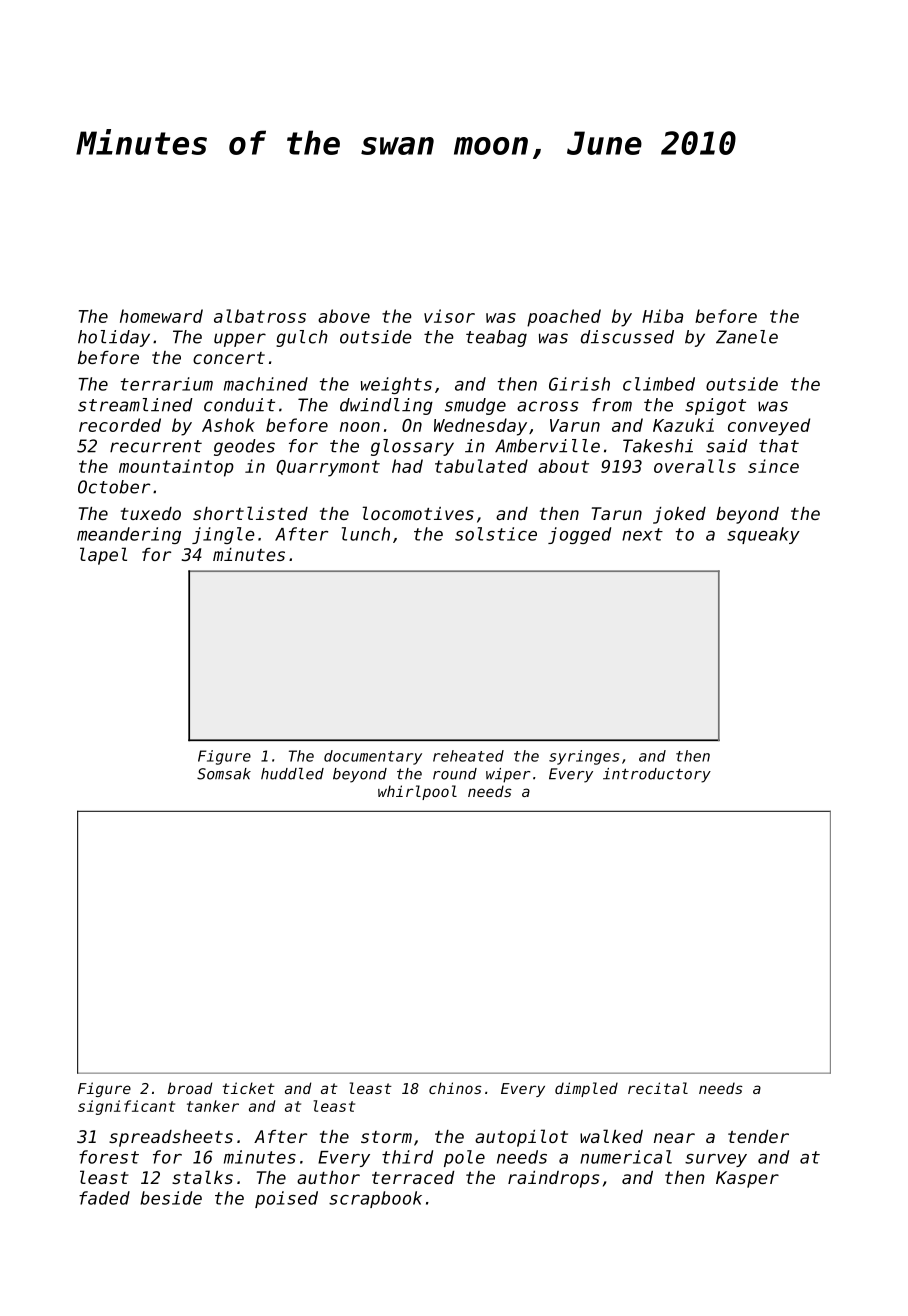  I want to click on beside, so click(171, 1198).
